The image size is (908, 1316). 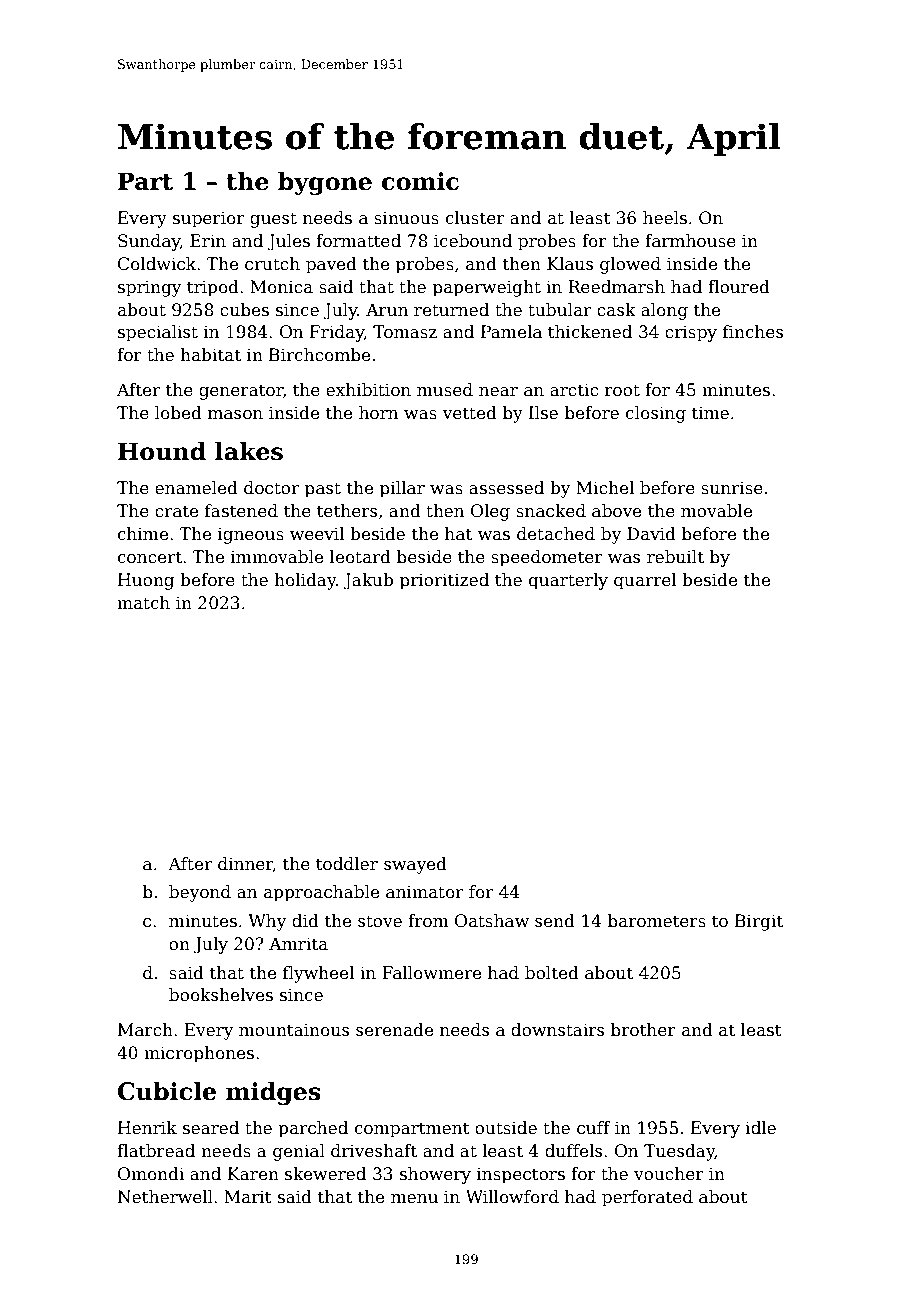 I want to click on comic, so click(x=420, y=181).
